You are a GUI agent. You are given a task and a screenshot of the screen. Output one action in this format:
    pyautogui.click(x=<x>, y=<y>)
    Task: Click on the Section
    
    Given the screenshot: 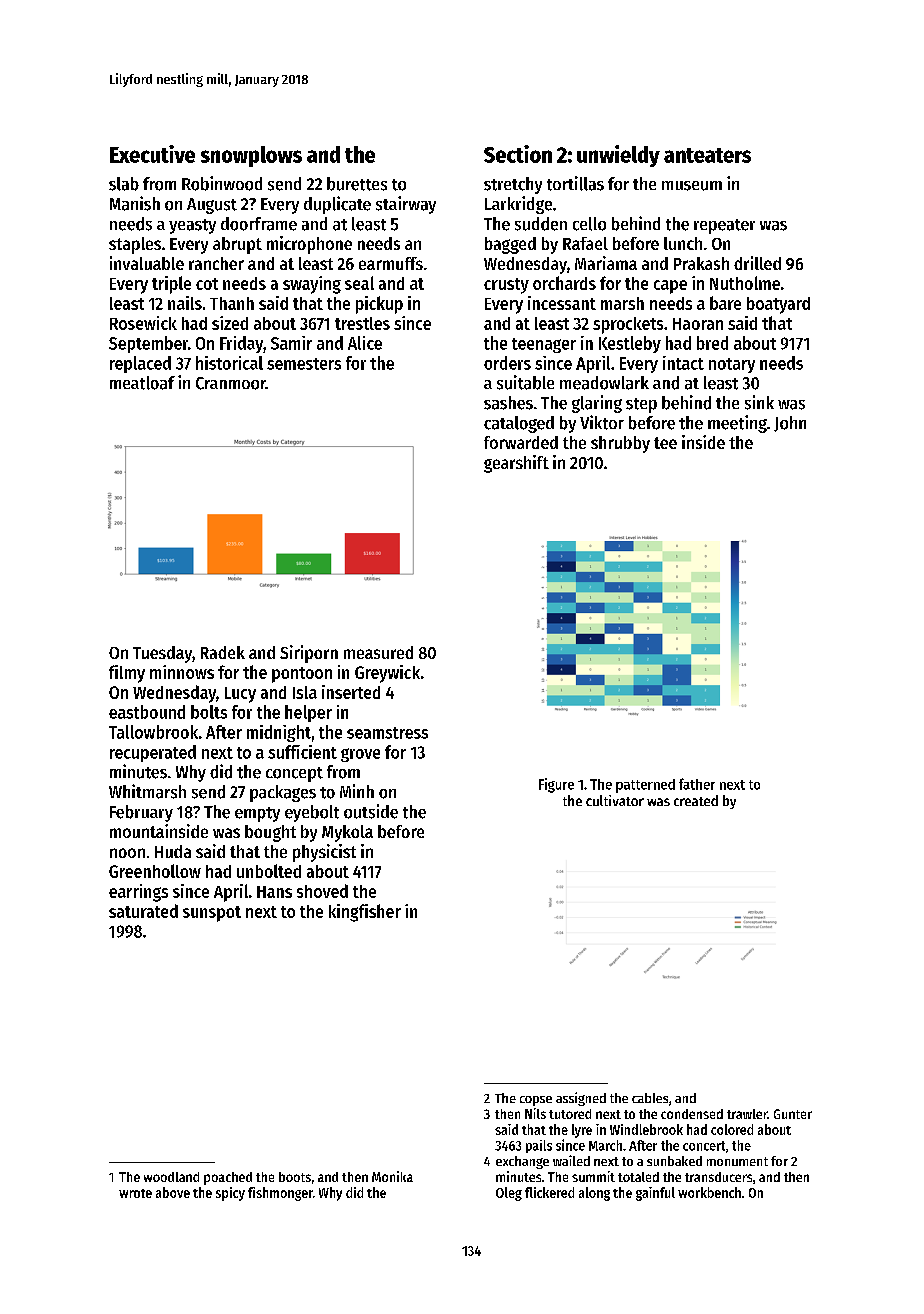 What is the action you would take?
    pyautogui.click(x=518, y=154)
